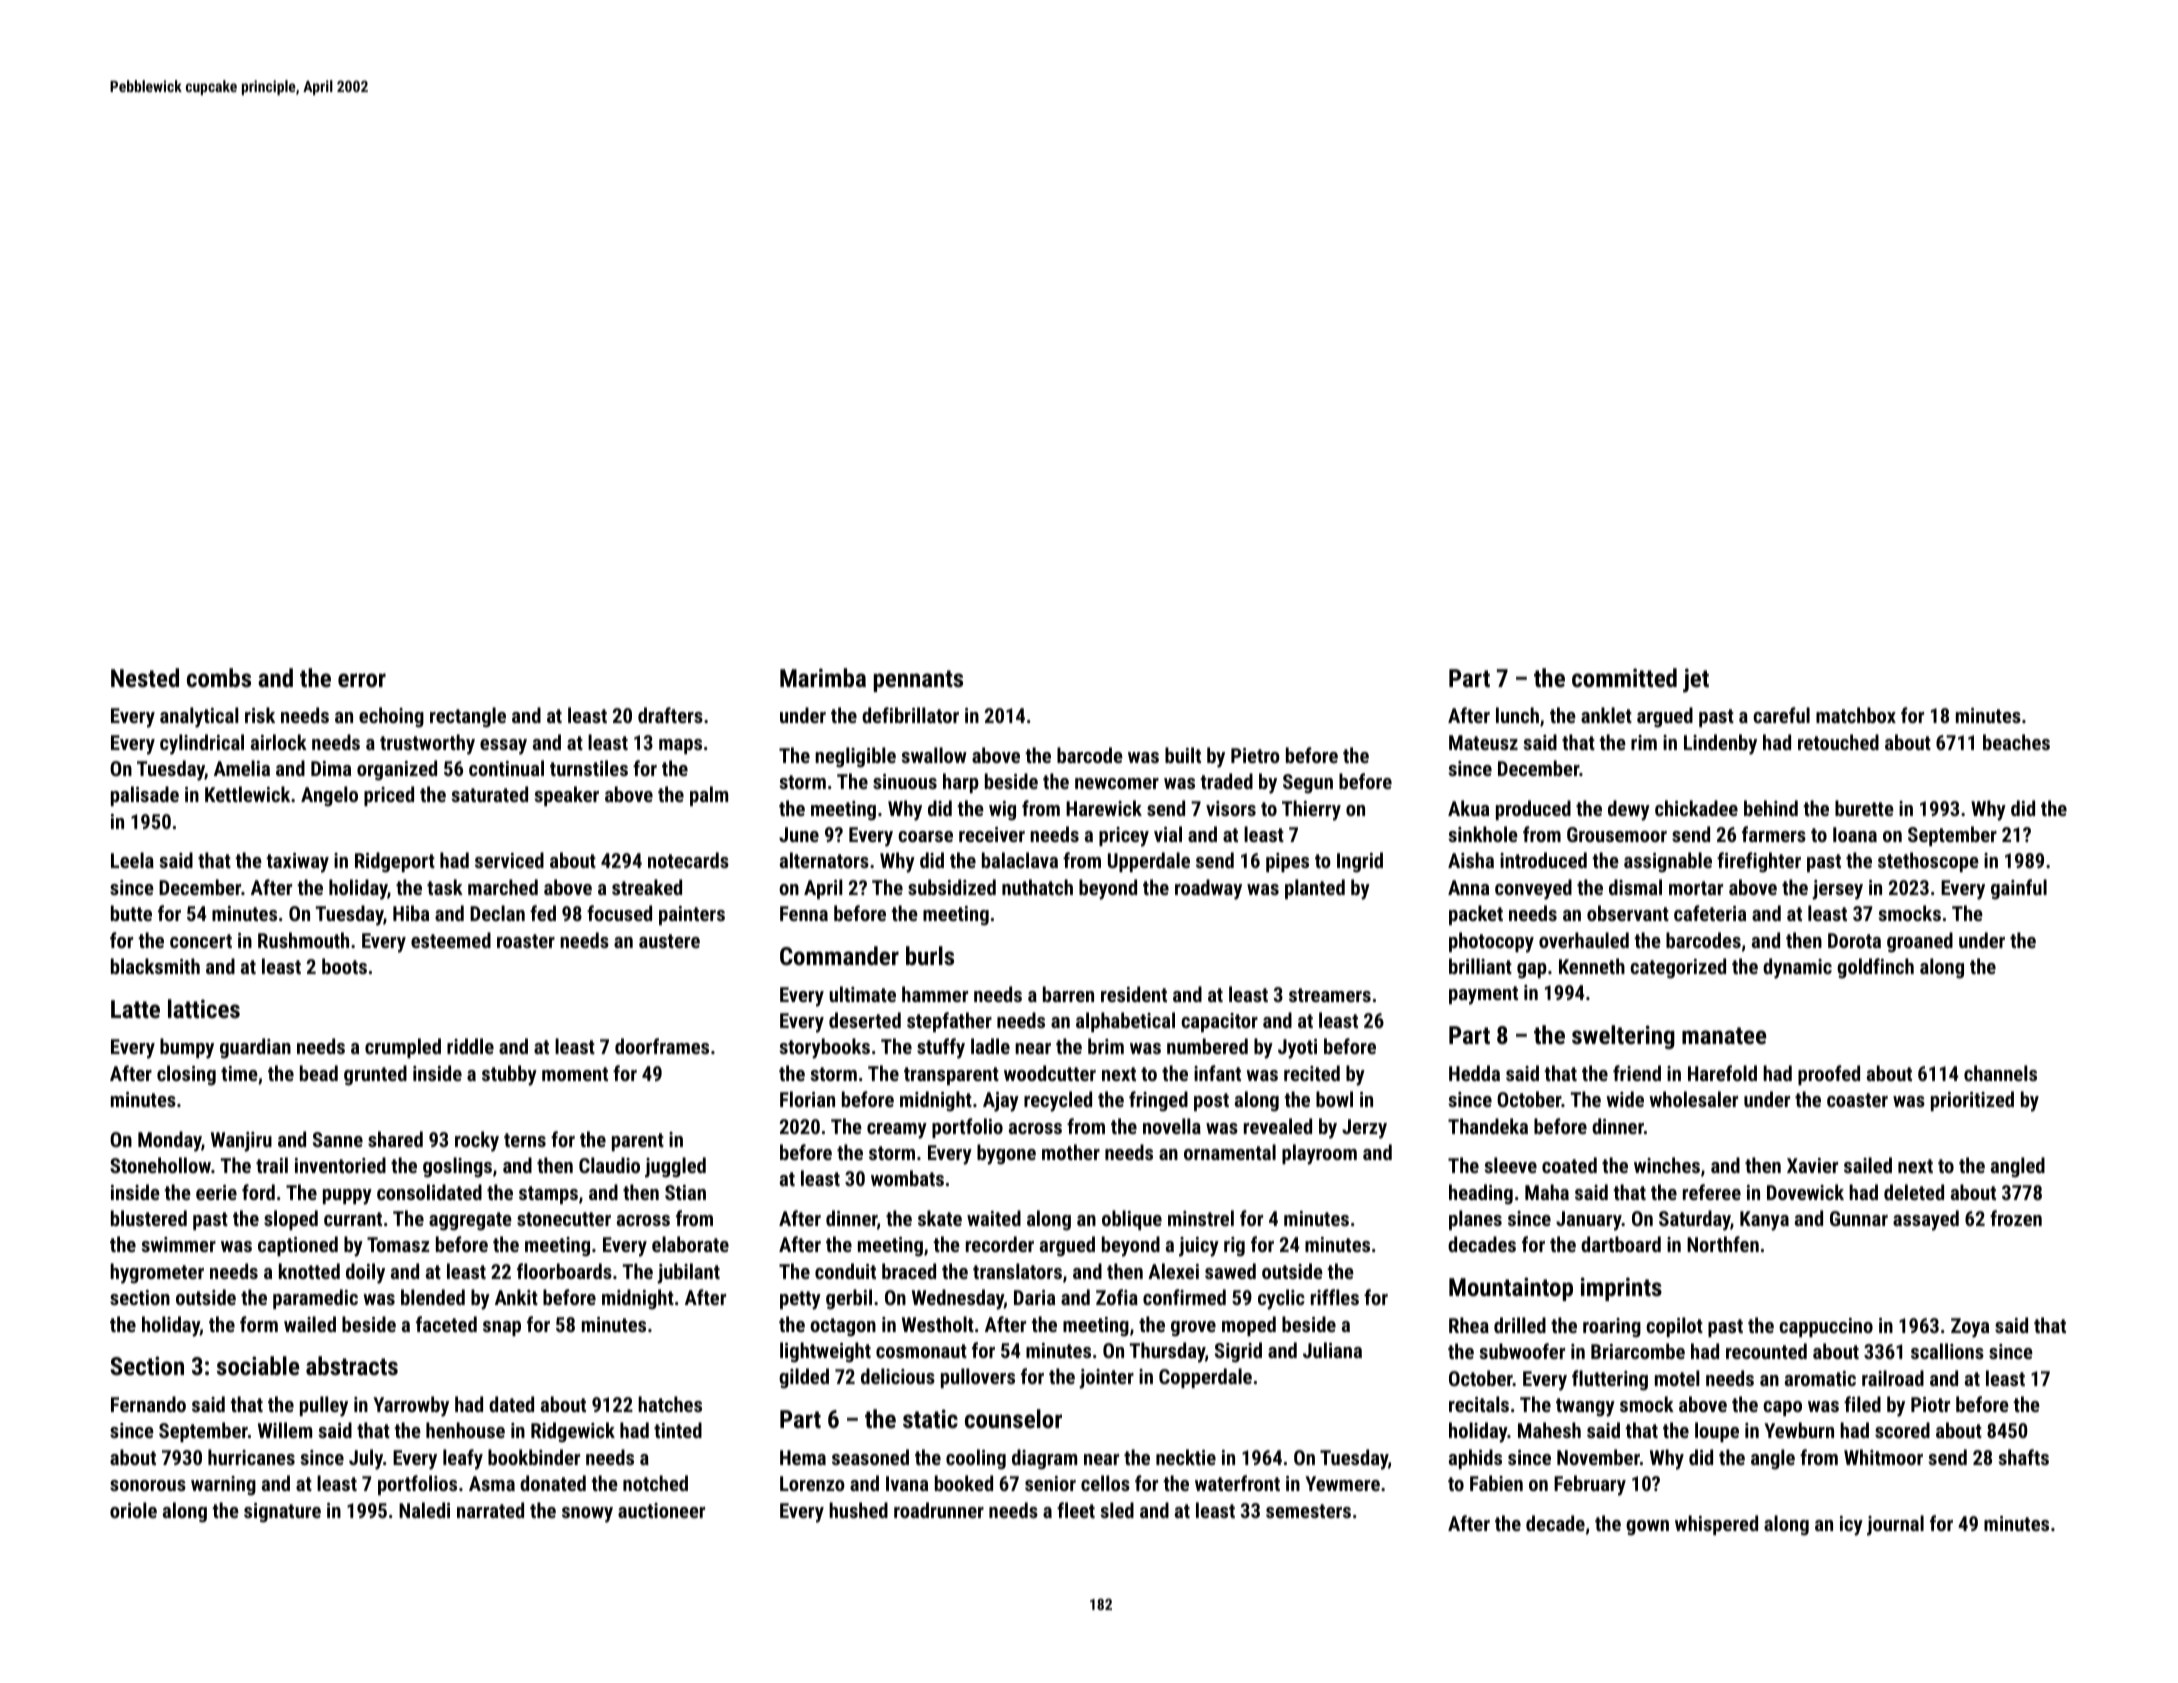 The image size is (2178, 1683). What do you see at coordinates (670, 1404) in the image?
I see `hatches` at bounding box center [670, 1404].
